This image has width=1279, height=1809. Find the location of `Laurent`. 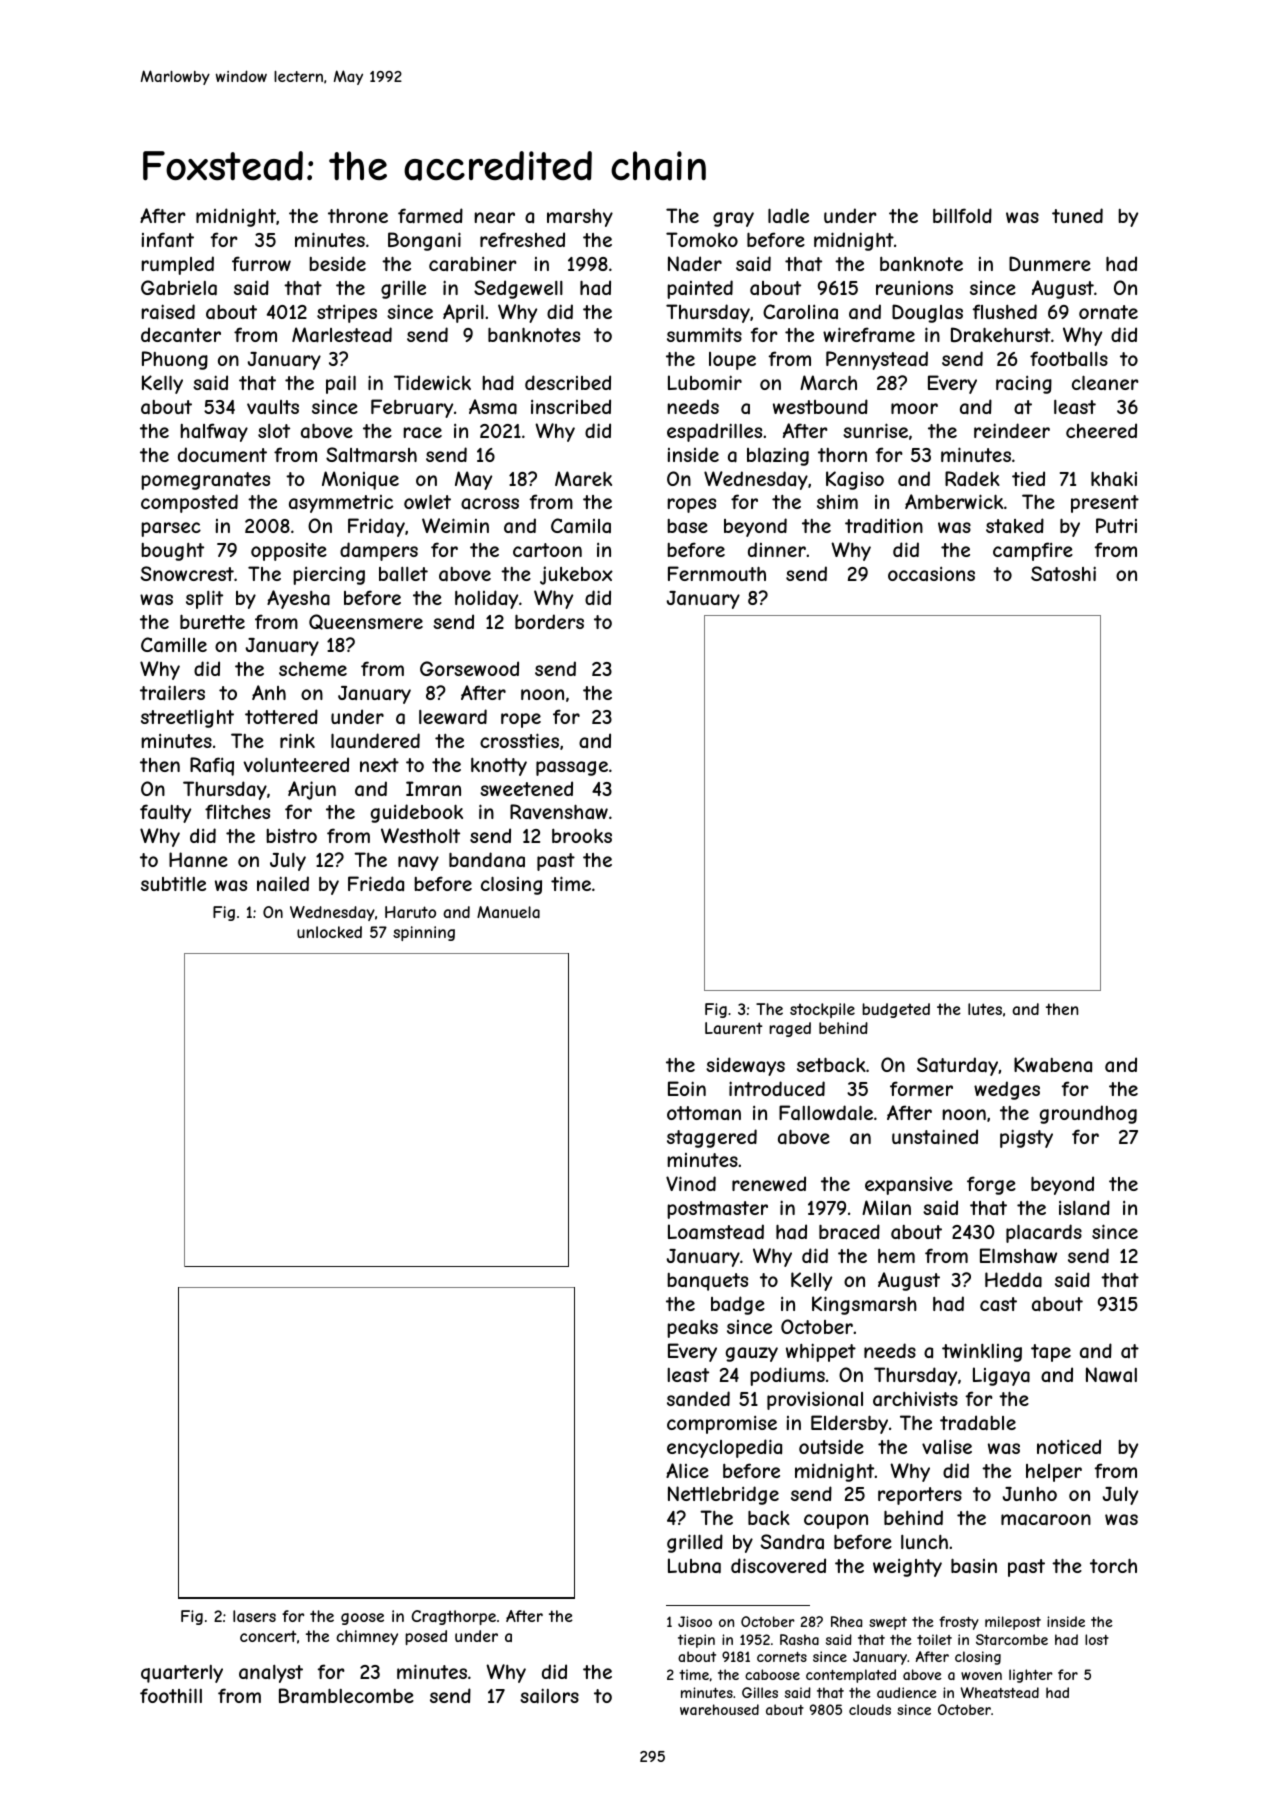

Laurent is located at coordinates (734, 1028).
